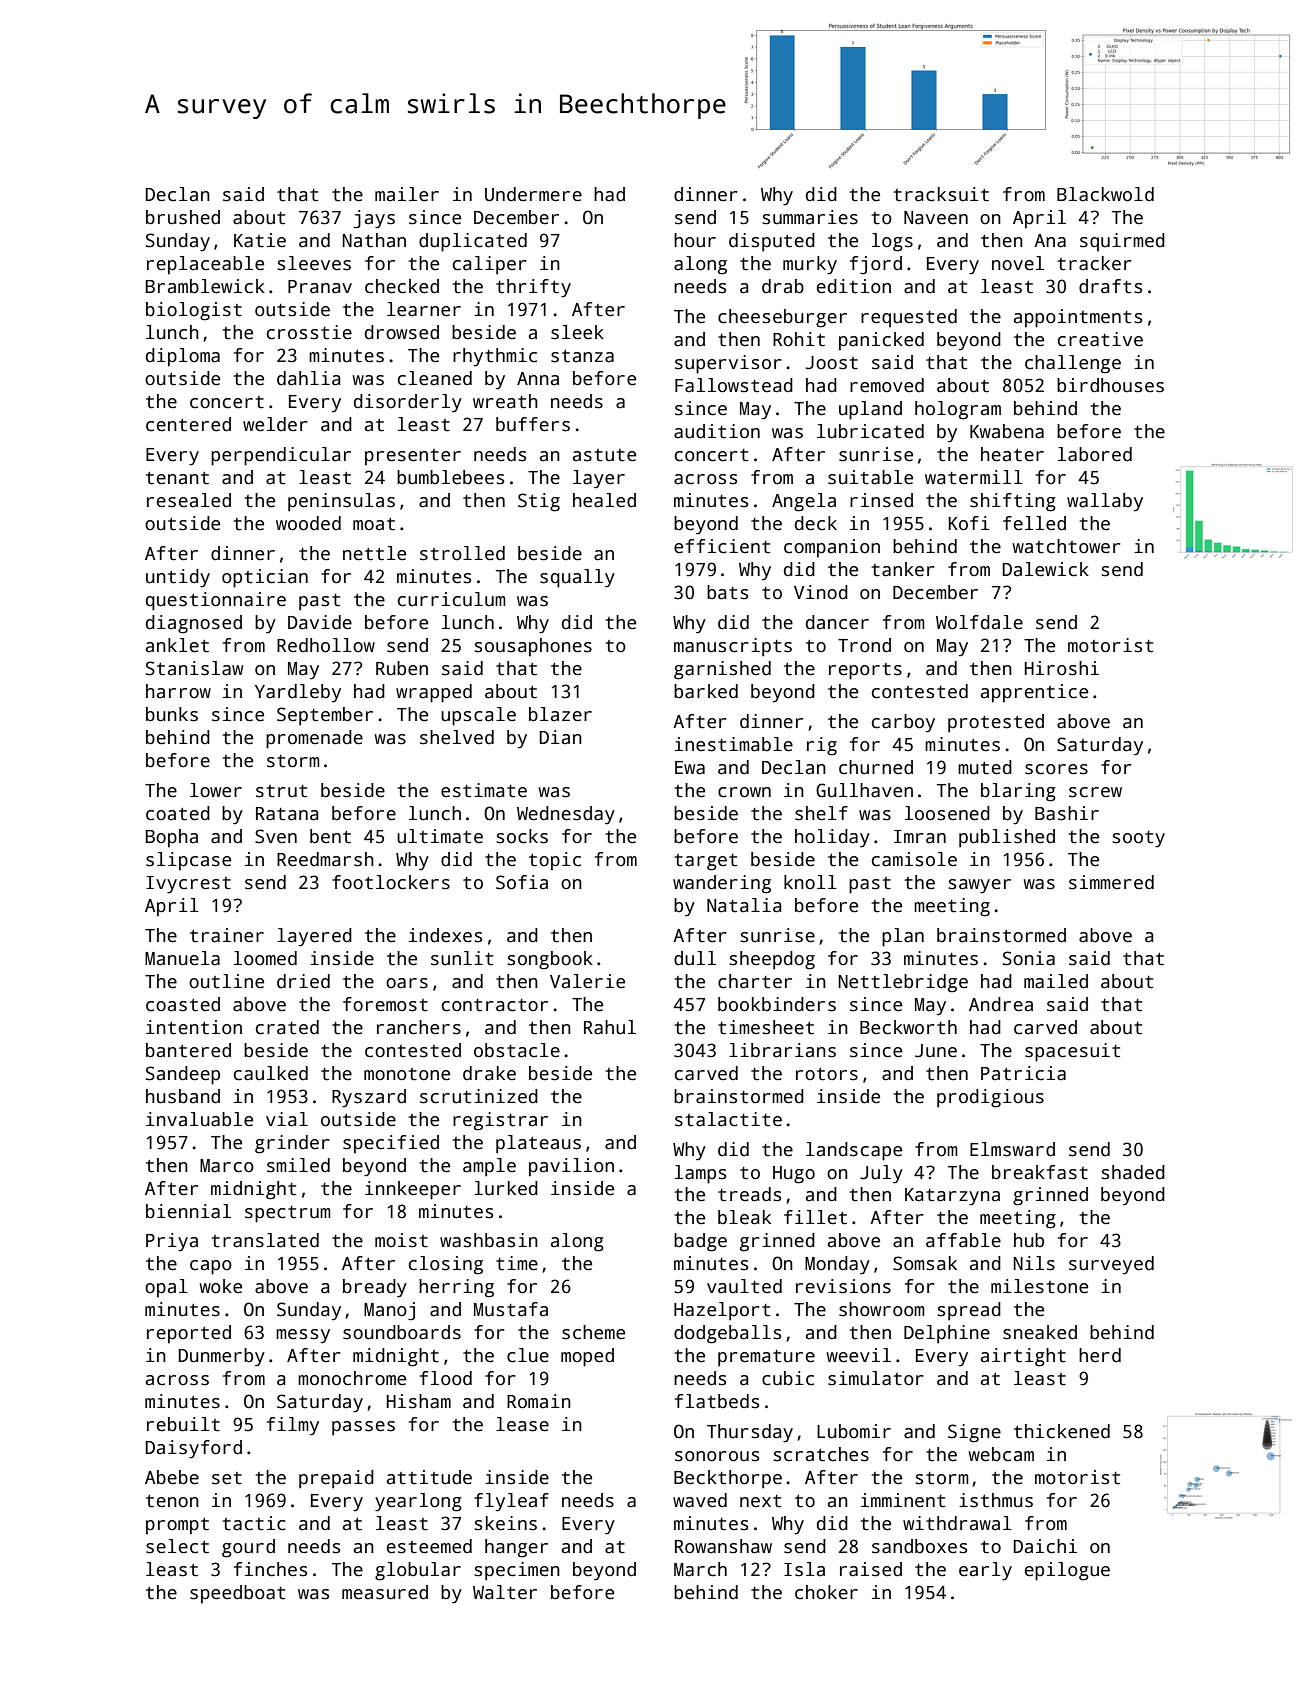 This document has height=1700, width=1313. Describe the element at coordinates (810, 882) in the document. I see `knoll` at that location.
